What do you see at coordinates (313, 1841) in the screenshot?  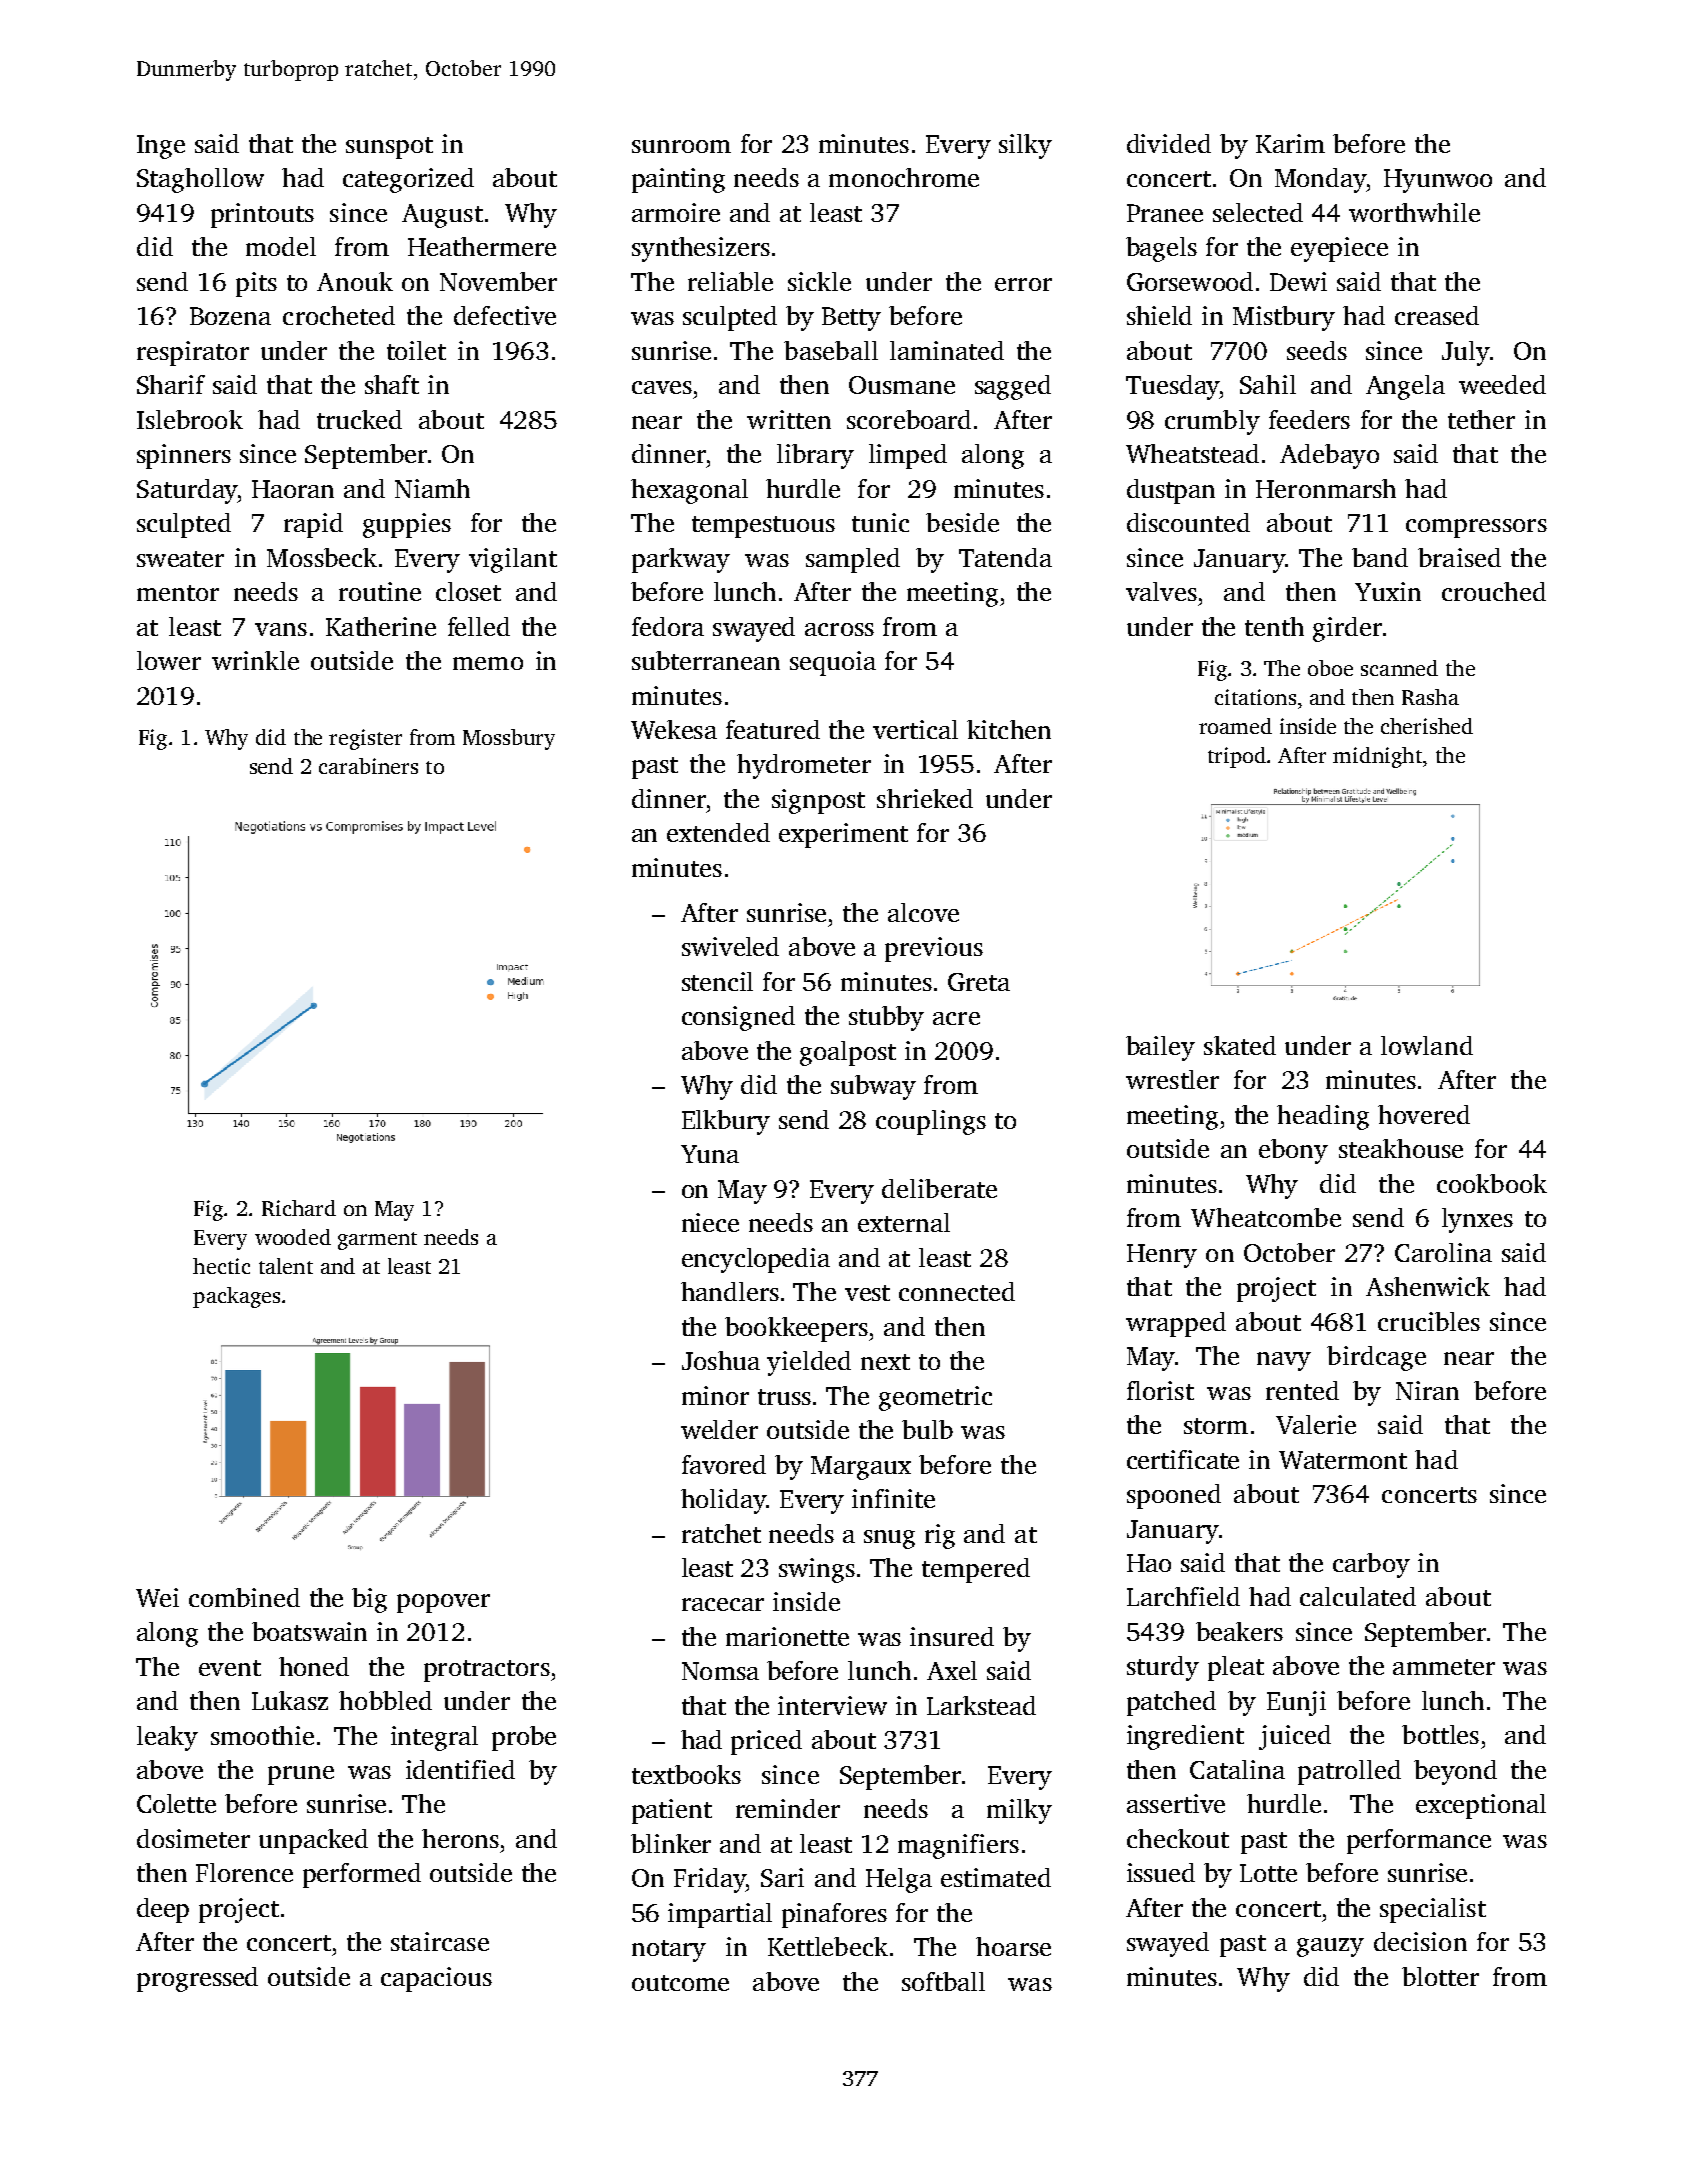 I see `unpacked` at bounding box center [313, 1841].
